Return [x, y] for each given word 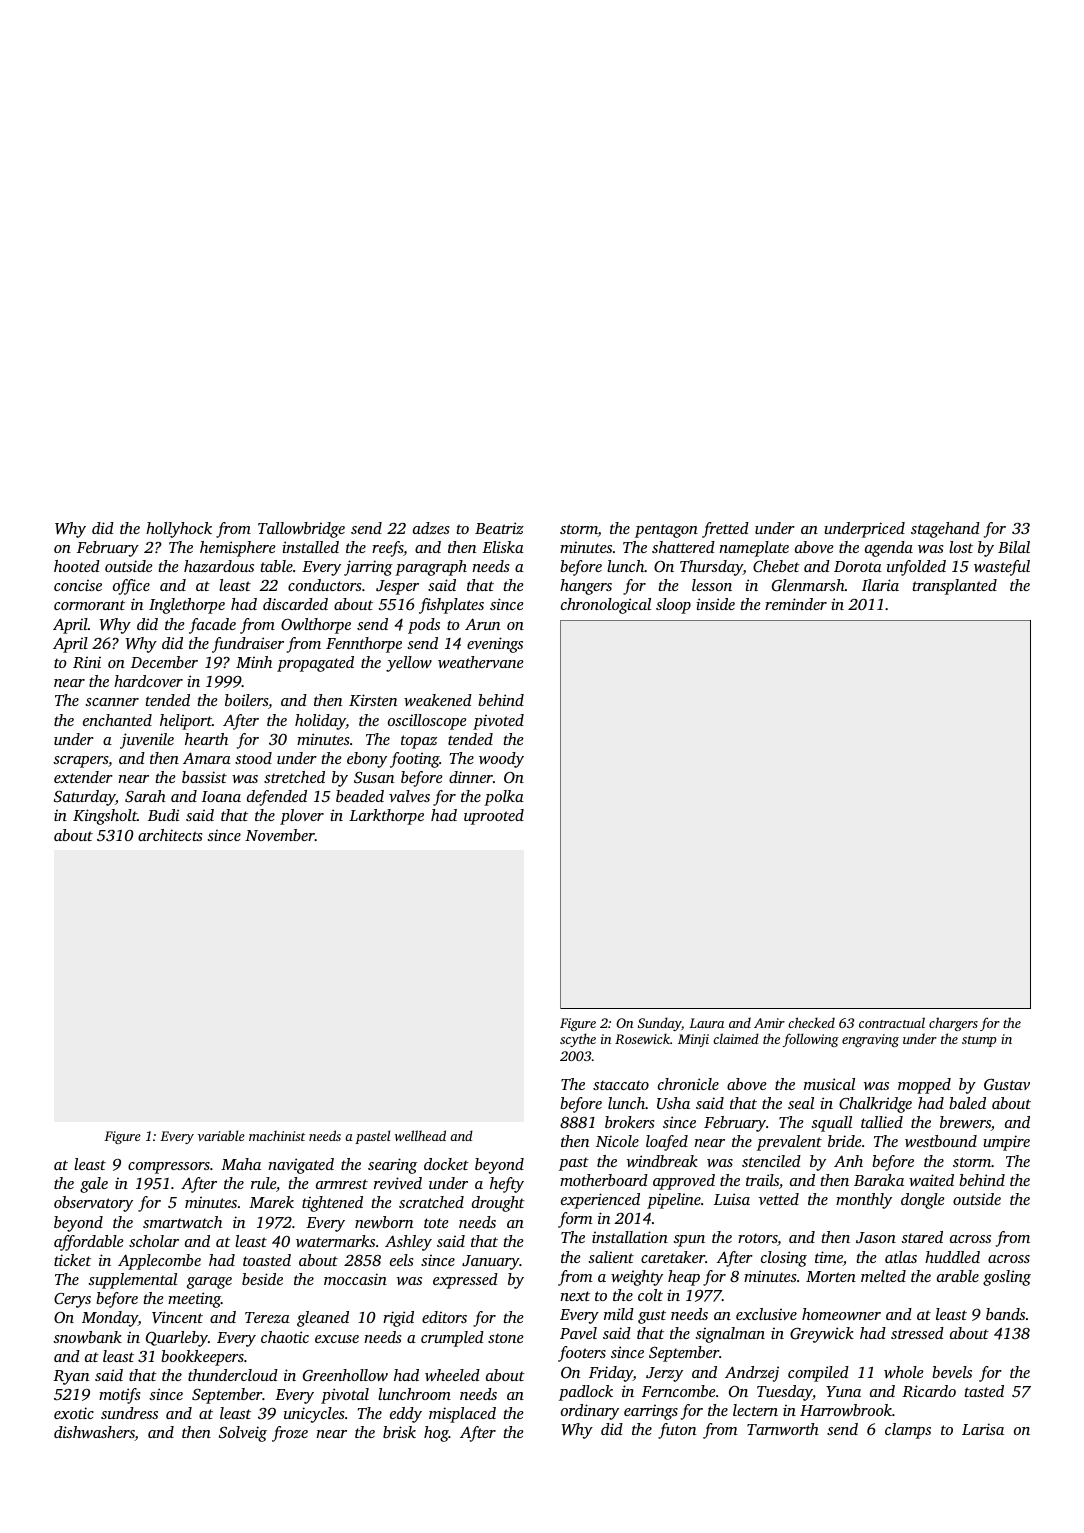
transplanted [954, 587]
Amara [207, 758]
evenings [495, 645]
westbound [941, 1141]
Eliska [503, 547]
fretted [725, 530]
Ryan [71, 1377]
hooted [77, 566]
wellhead [420, 1135]
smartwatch [182, 1222]
